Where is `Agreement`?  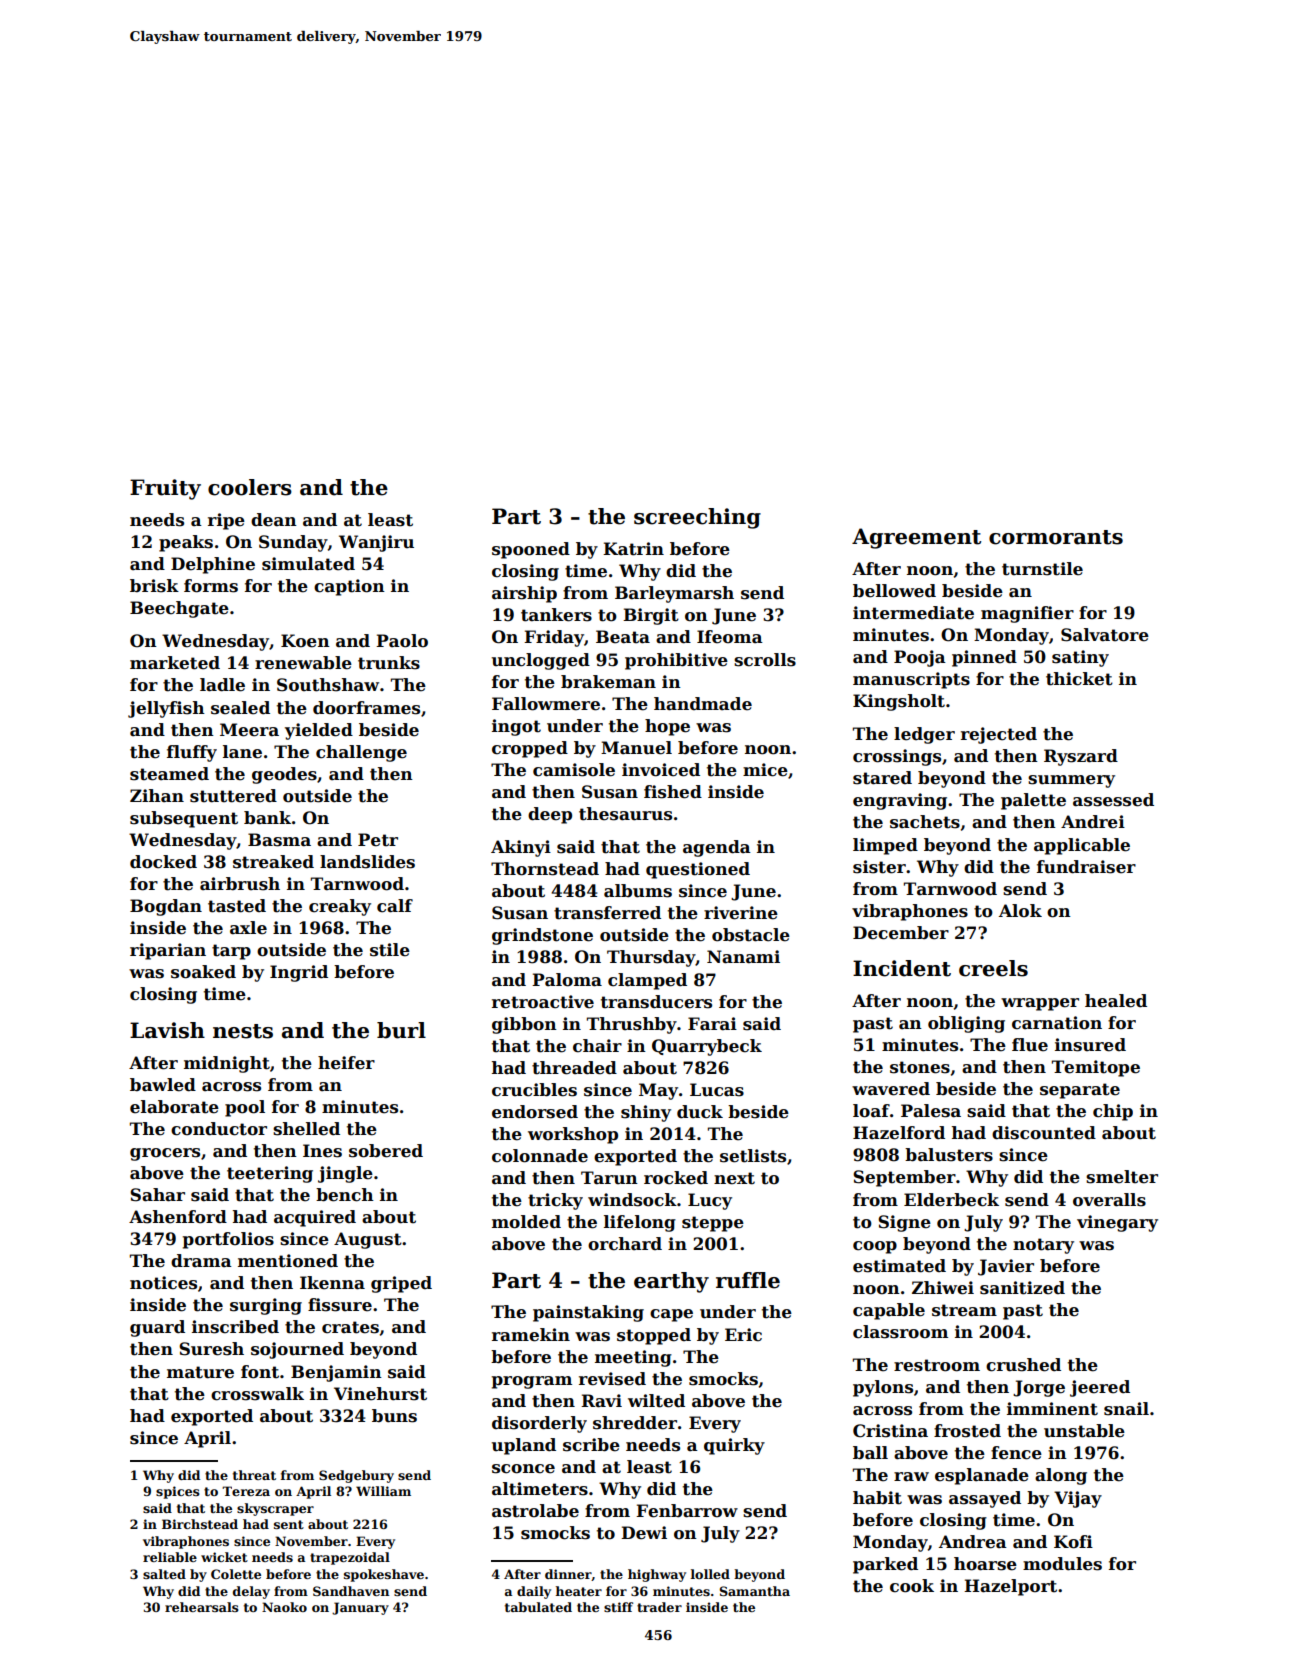 Agreement is located at coordinates (916, 538).
